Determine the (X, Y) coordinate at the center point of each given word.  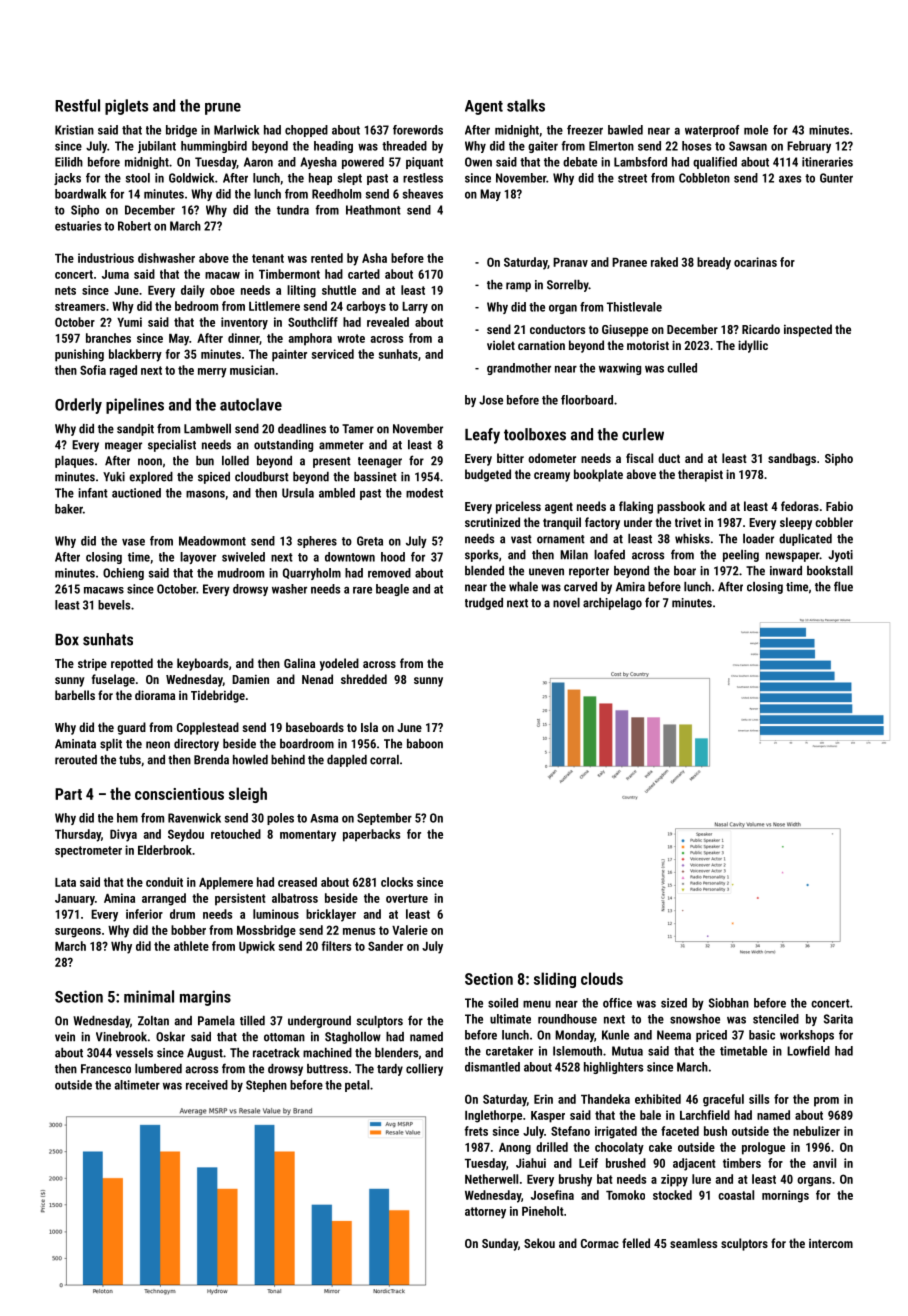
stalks (526, 105)
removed (389, 573)
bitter (510, 458)
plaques (74, 462)
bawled (625, 130)
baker (69, 509)
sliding (555, 980)
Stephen (266, 1086)
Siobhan (729, 1003)
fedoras (800, 506)
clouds (602, 978)
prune (223, 109)
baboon (425, 744)
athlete (191, 946)
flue (843, 586)
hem (127, 818)
